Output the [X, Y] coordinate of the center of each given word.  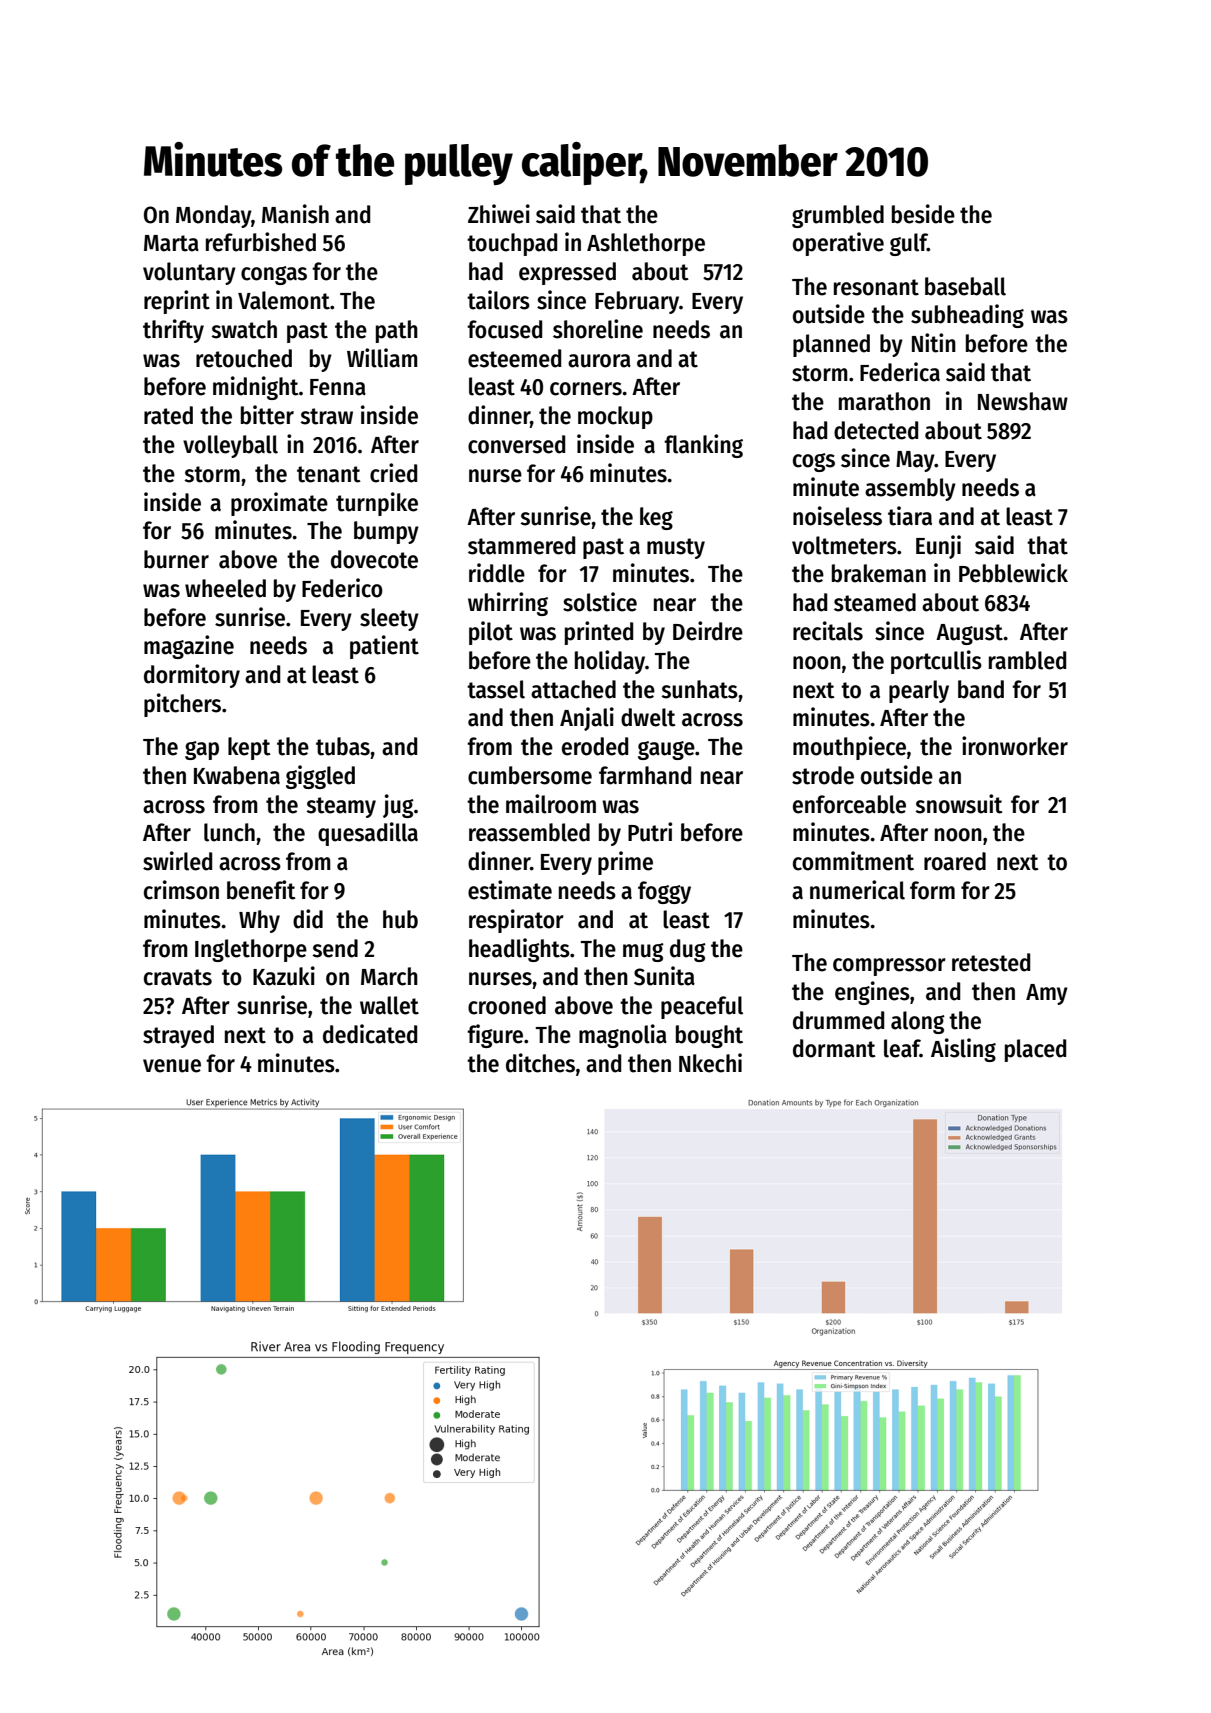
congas [274, 275]
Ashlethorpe [646, 244]
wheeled [225, 588]
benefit [261, 890]
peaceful [702, 1007]
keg [656, 518]
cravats [178, 977]
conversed [516, 444]
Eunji [938, 547]
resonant [876, 287]
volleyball [230, 446]
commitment [853, 861]
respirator [516, 921]
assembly [910, 489]
